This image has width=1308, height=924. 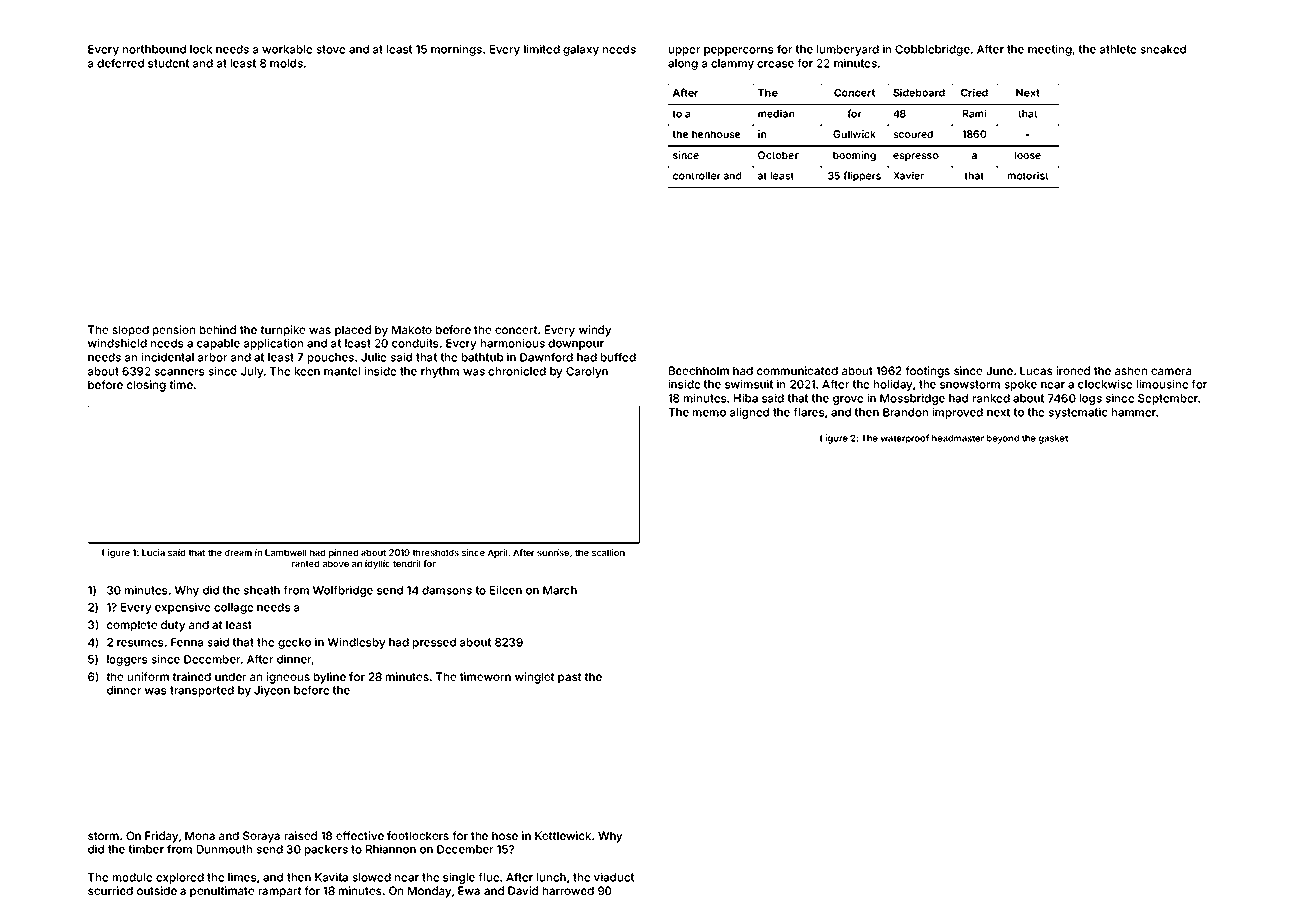 I want to click on controller, so click(x=697, y=176).
